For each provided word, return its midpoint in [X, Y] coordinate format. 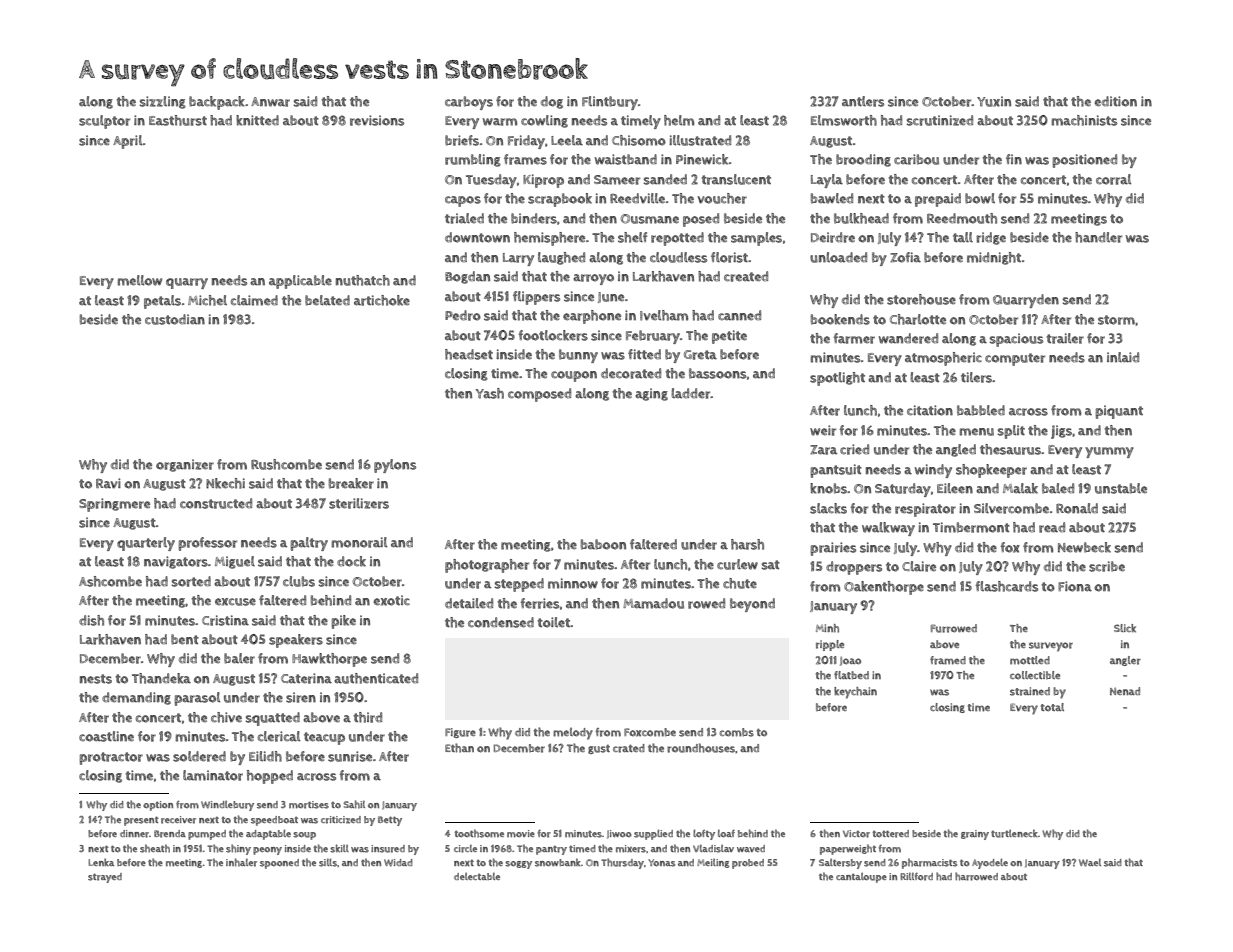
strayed [105, 878]
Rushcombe [286, 464]
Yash [489, 393]
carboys [469, 103]
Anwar [270, 102]
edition [1116, 101]
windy [933, 471]
